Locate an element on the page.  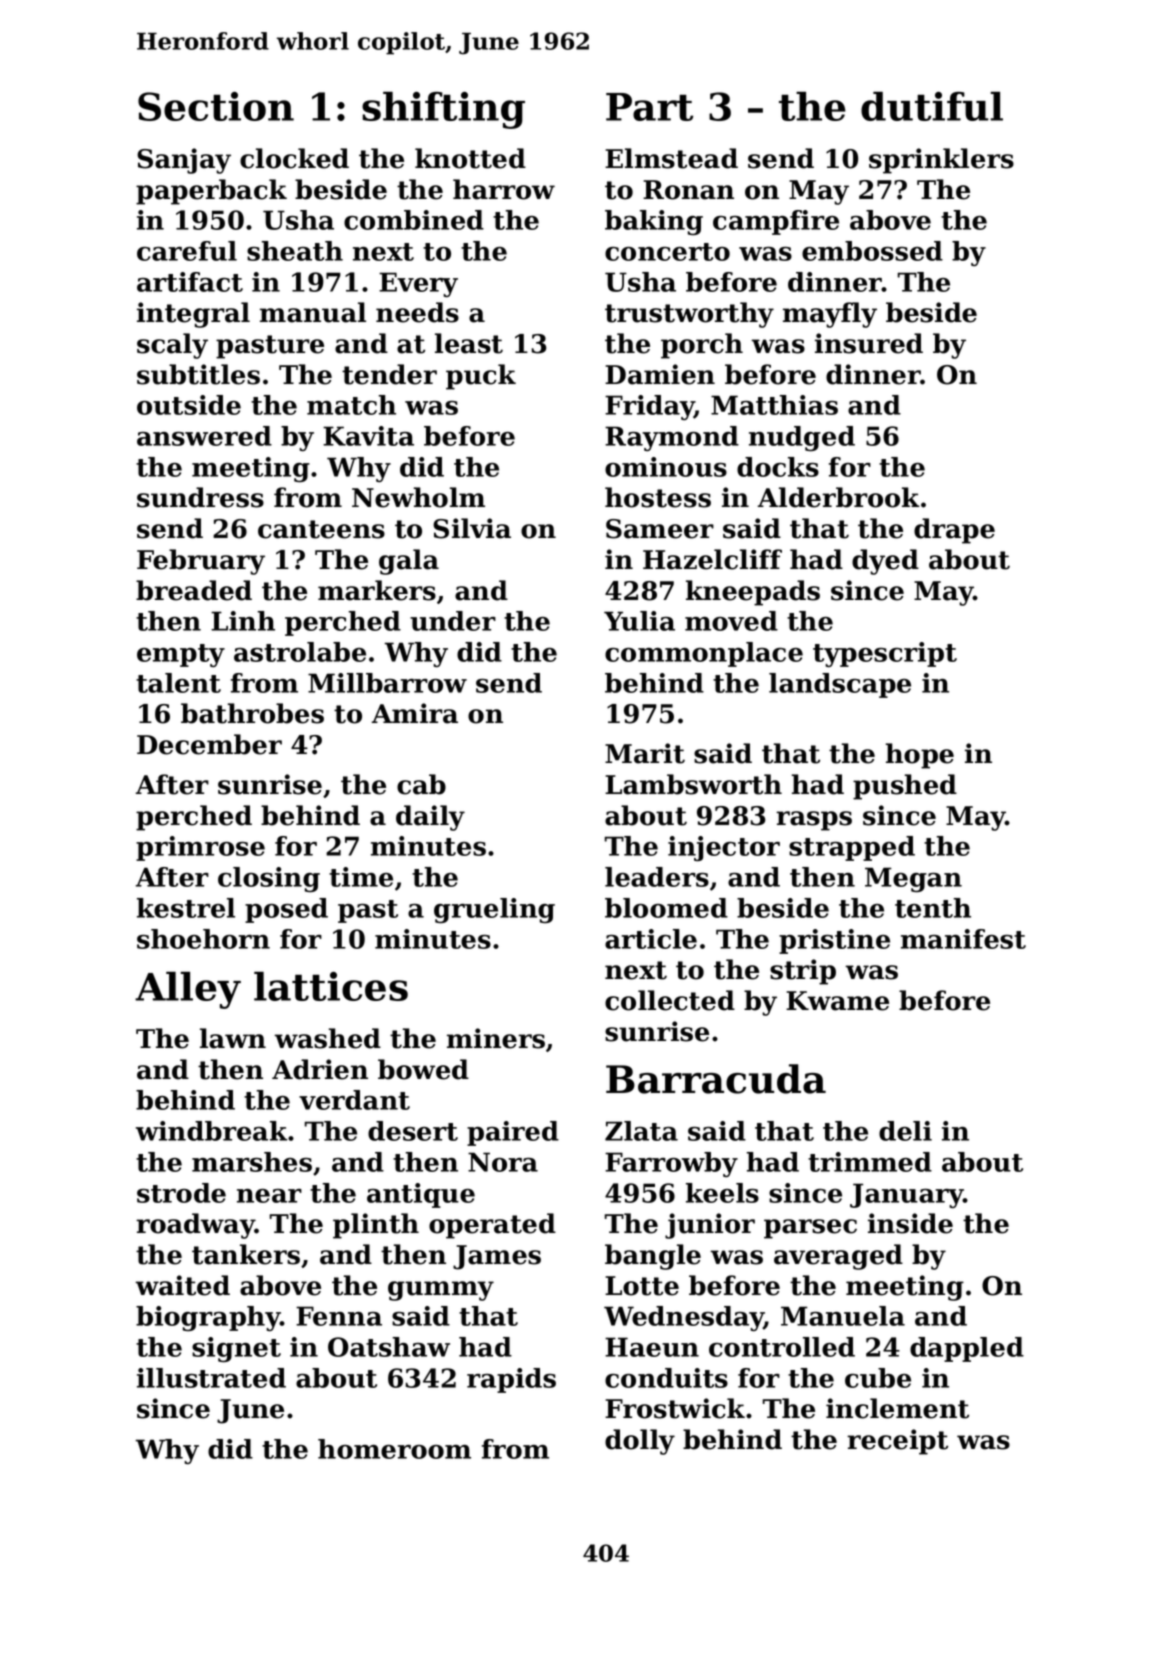
Alley is located at coordinates (188, 990).
